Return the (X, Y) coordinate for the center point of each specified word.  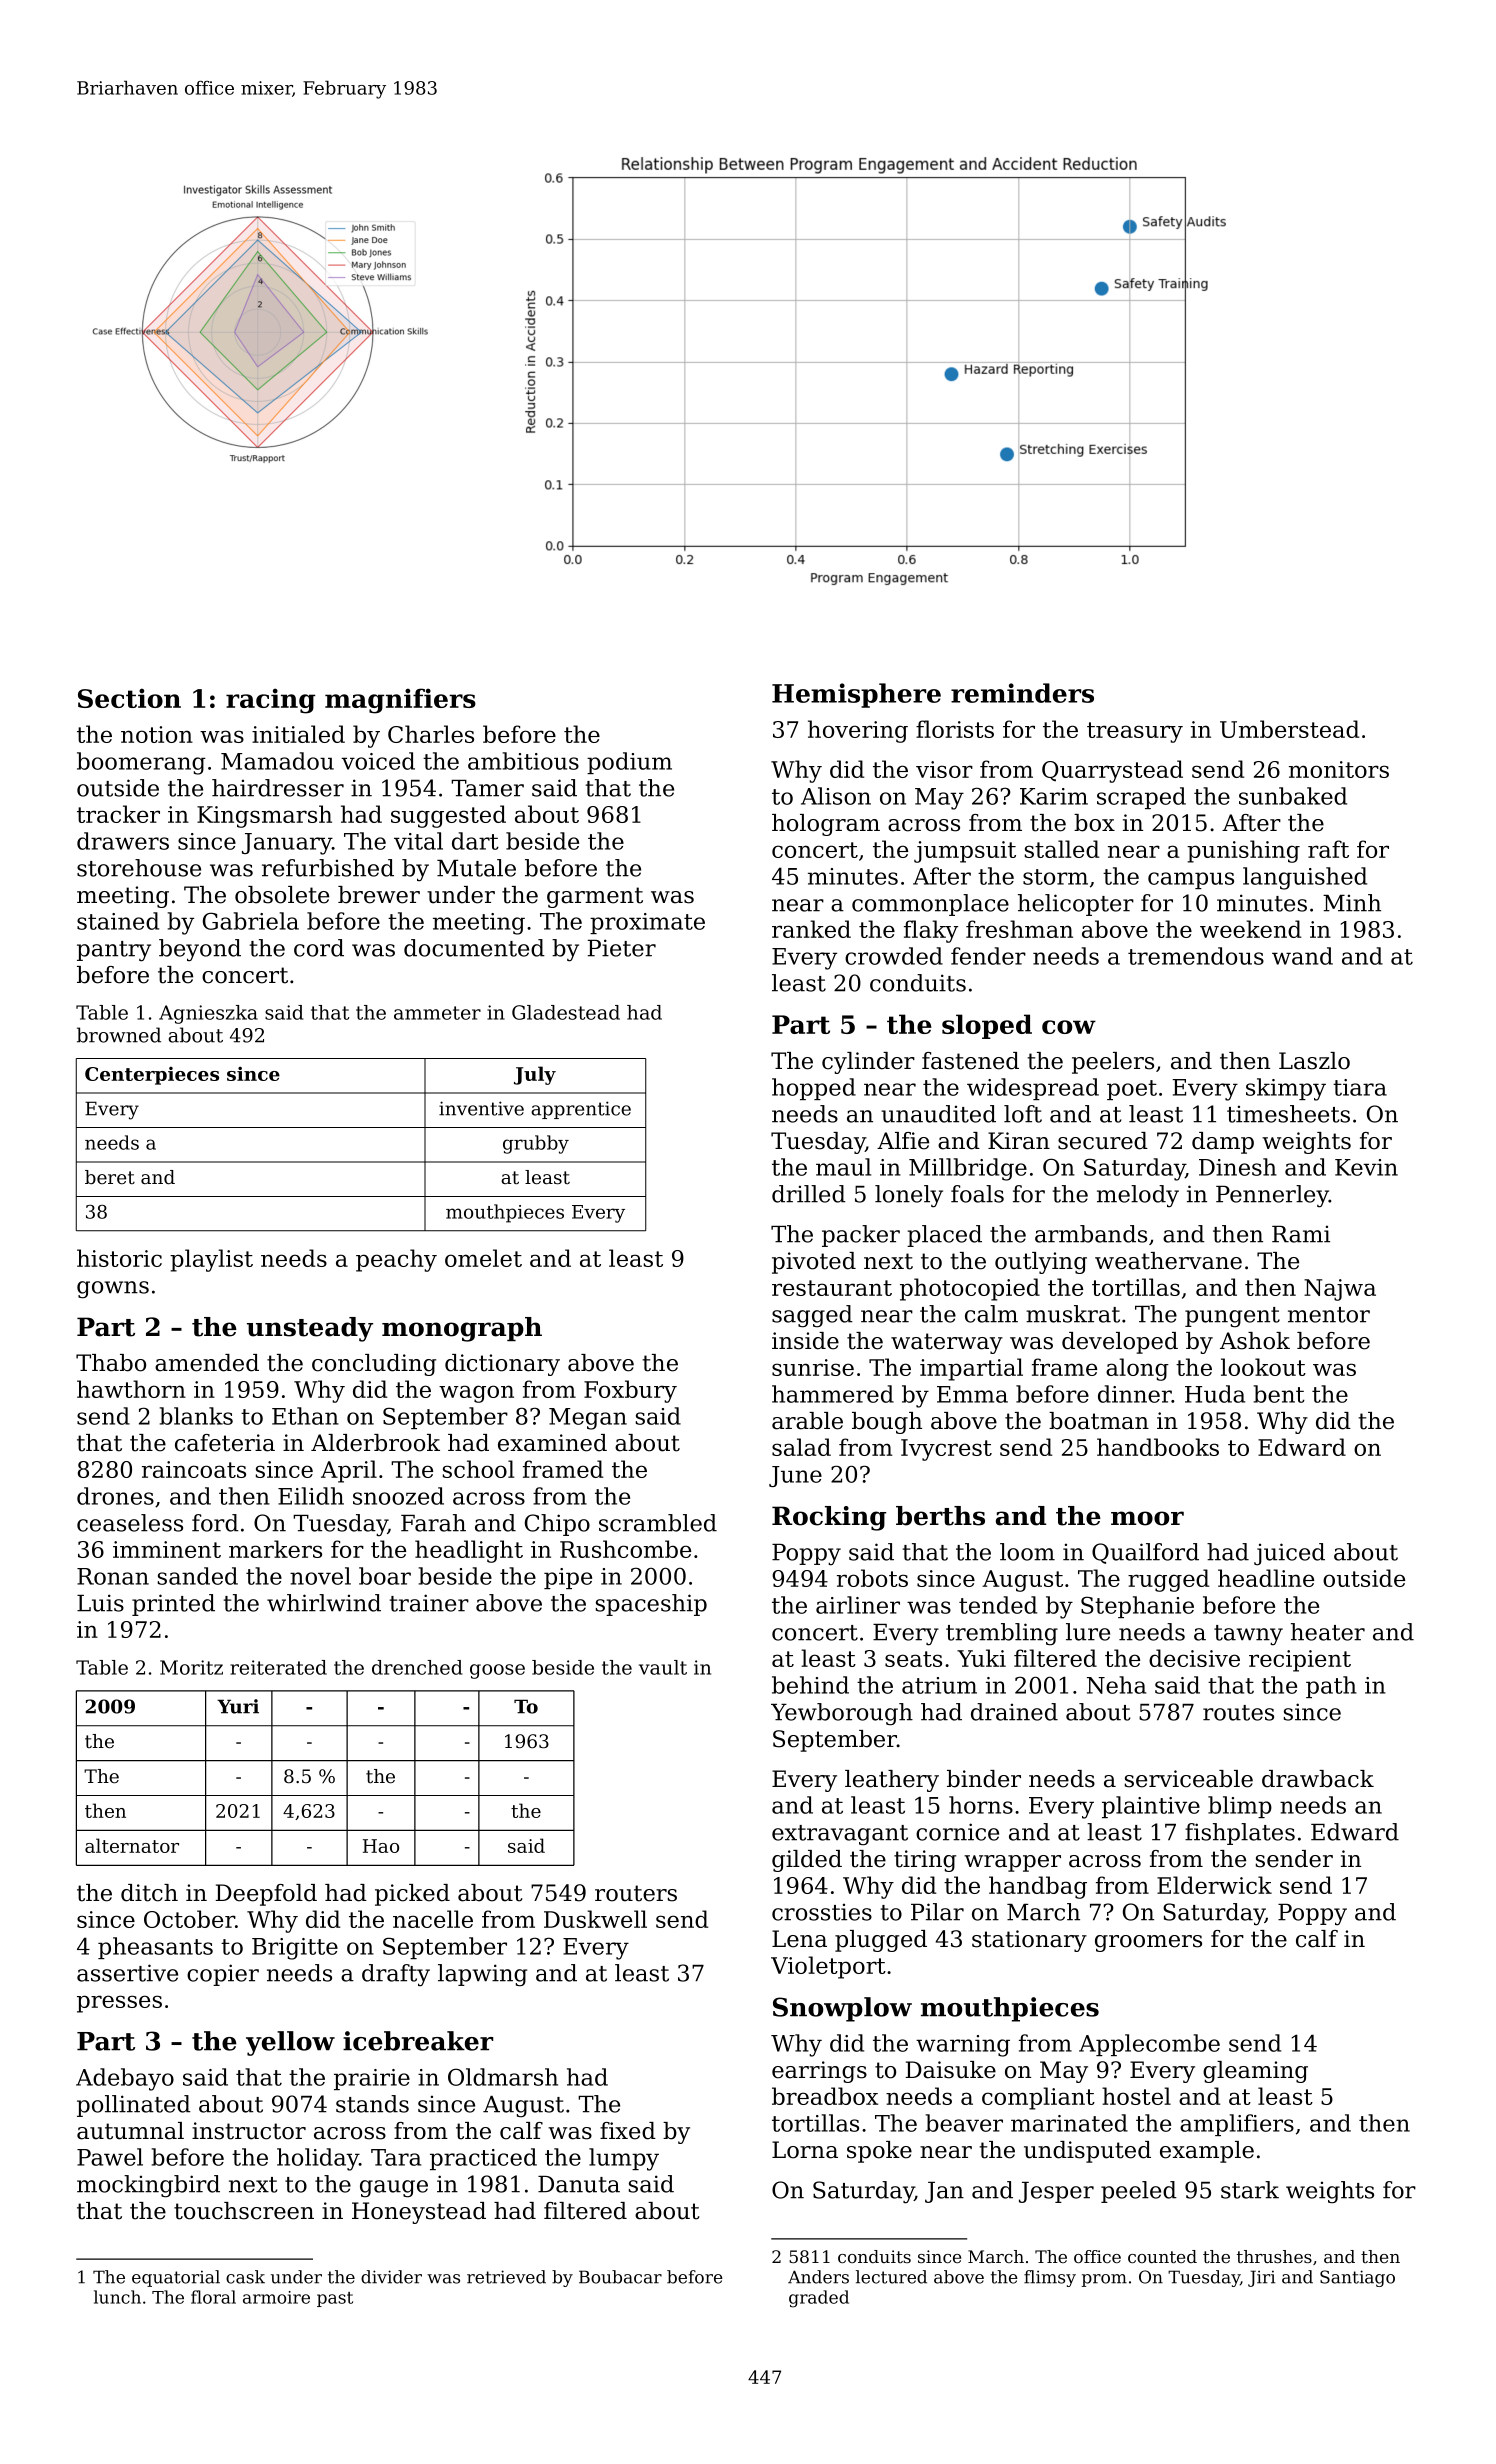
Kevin (1366, 1167)
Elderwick (1214, 1885)
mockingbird (148, 2186)
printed (173, 1605)
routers (636, 1893)
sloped (987, 1026)
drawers (123, 841)
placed (944, 1236)
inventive (481, 1108)
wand (1302, 956)
